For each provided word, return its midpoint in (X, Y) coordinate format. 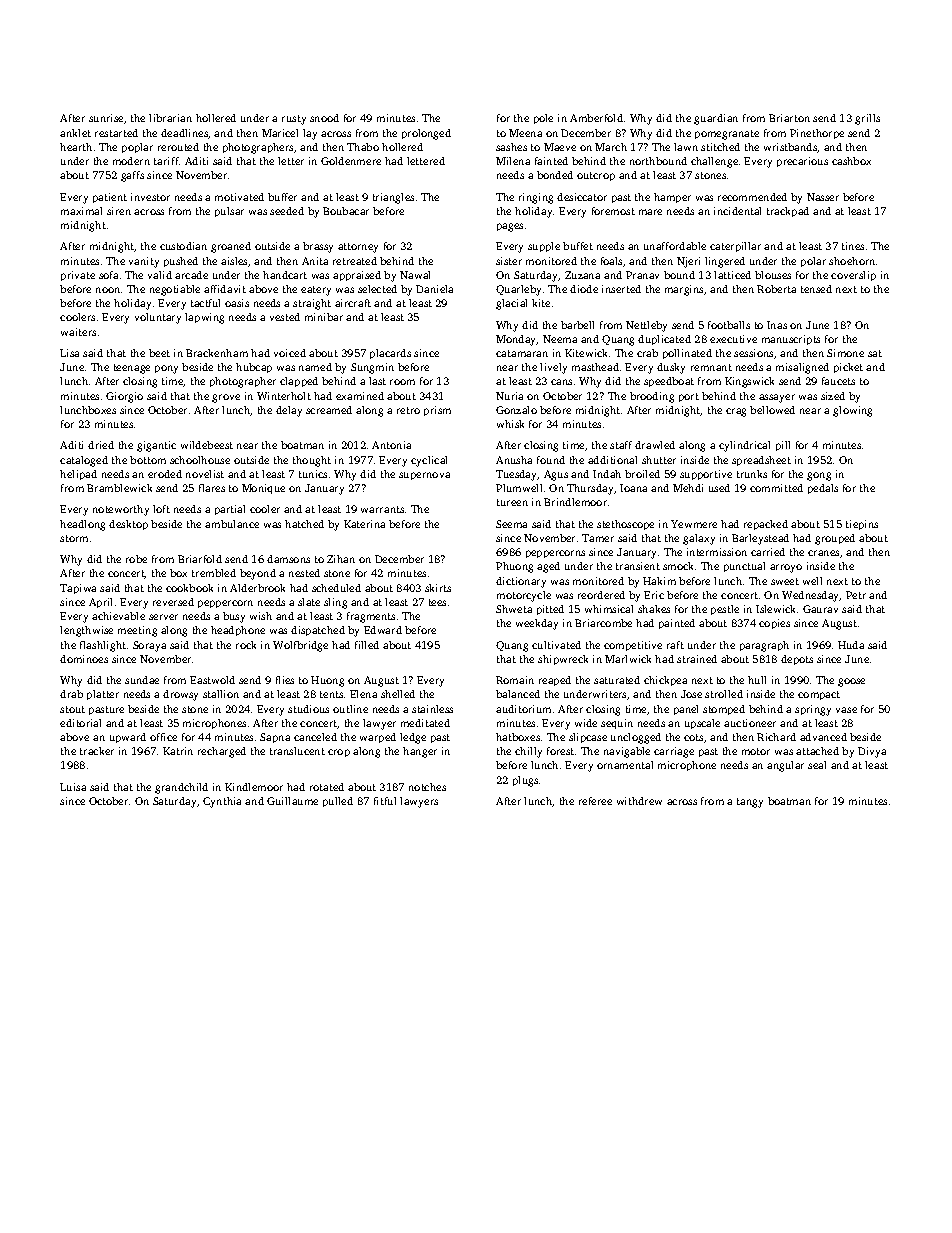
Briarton (789, 118)
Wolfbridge (300, 646)
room (402, 382)
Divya (872, 752)
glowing (852, 411)
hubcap (254, 368)
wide (586, 723)
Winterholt (284, 396)
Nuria (509, 396)
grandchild (181, 788)
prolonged (426, 134)
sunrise (106, 118)
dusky (671, 368)
